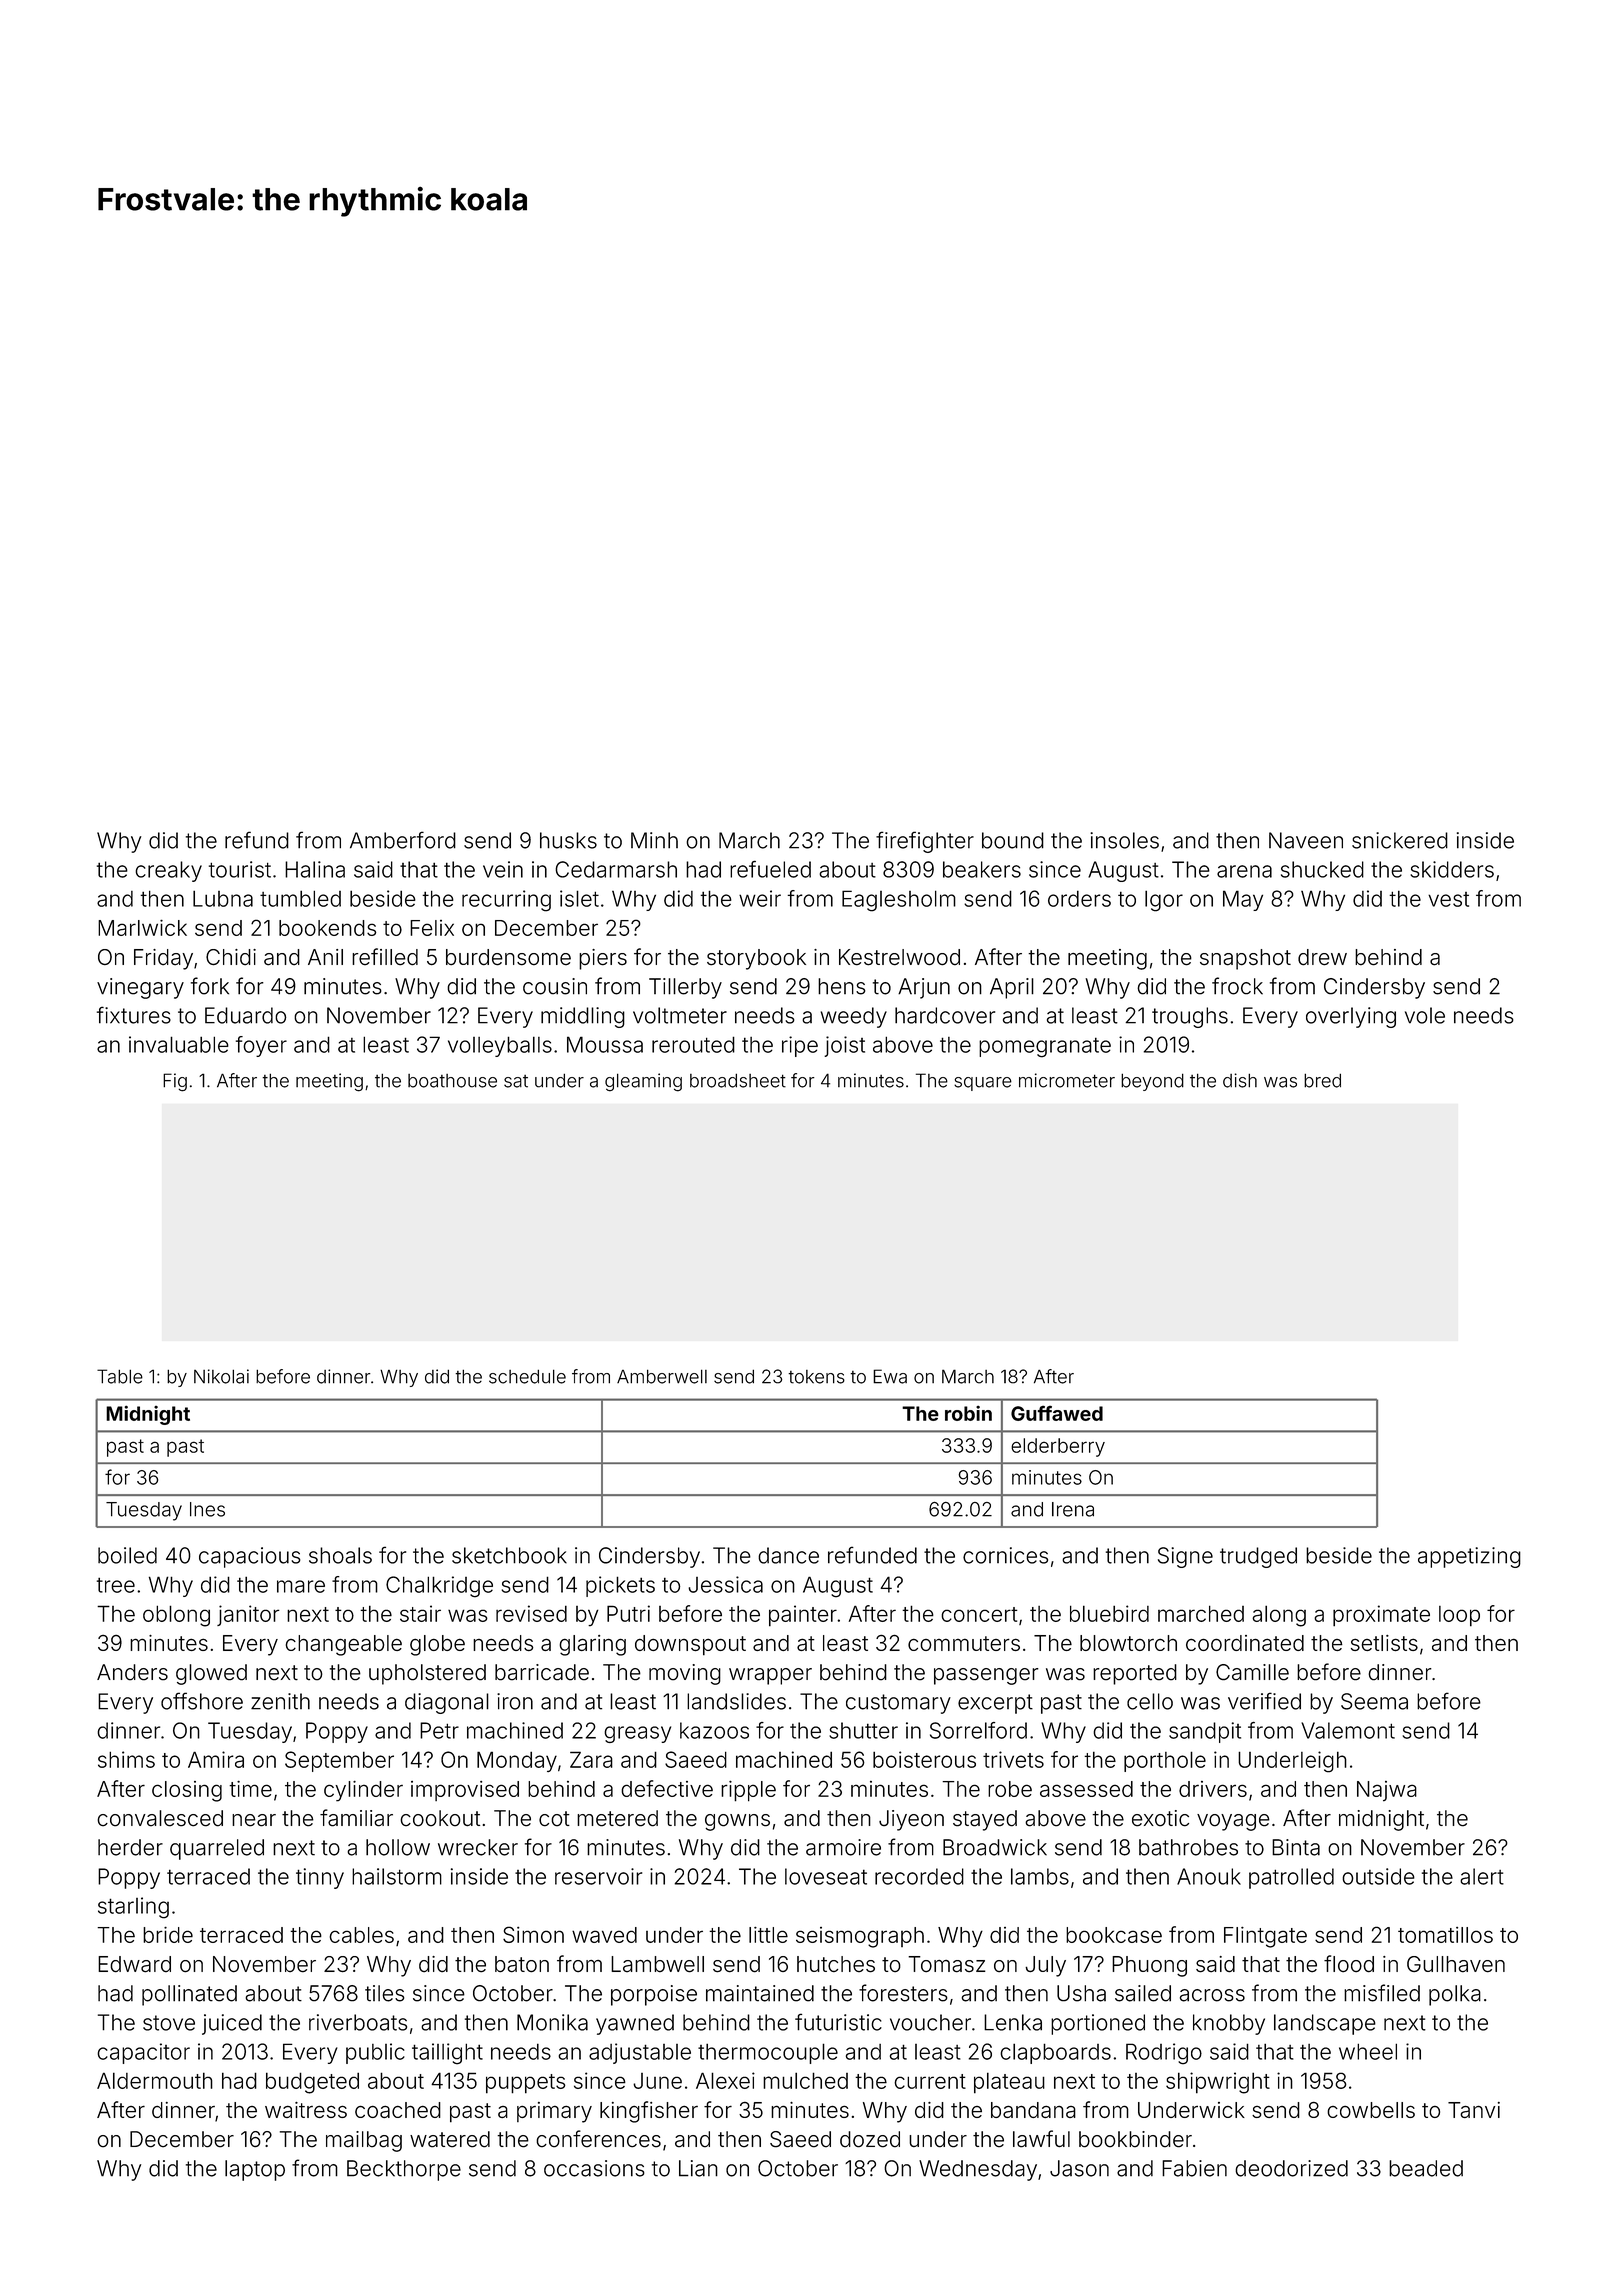 The width and height of the image is (1620, 2292). I want to click on Guffawed, so click(1057, 1413).
